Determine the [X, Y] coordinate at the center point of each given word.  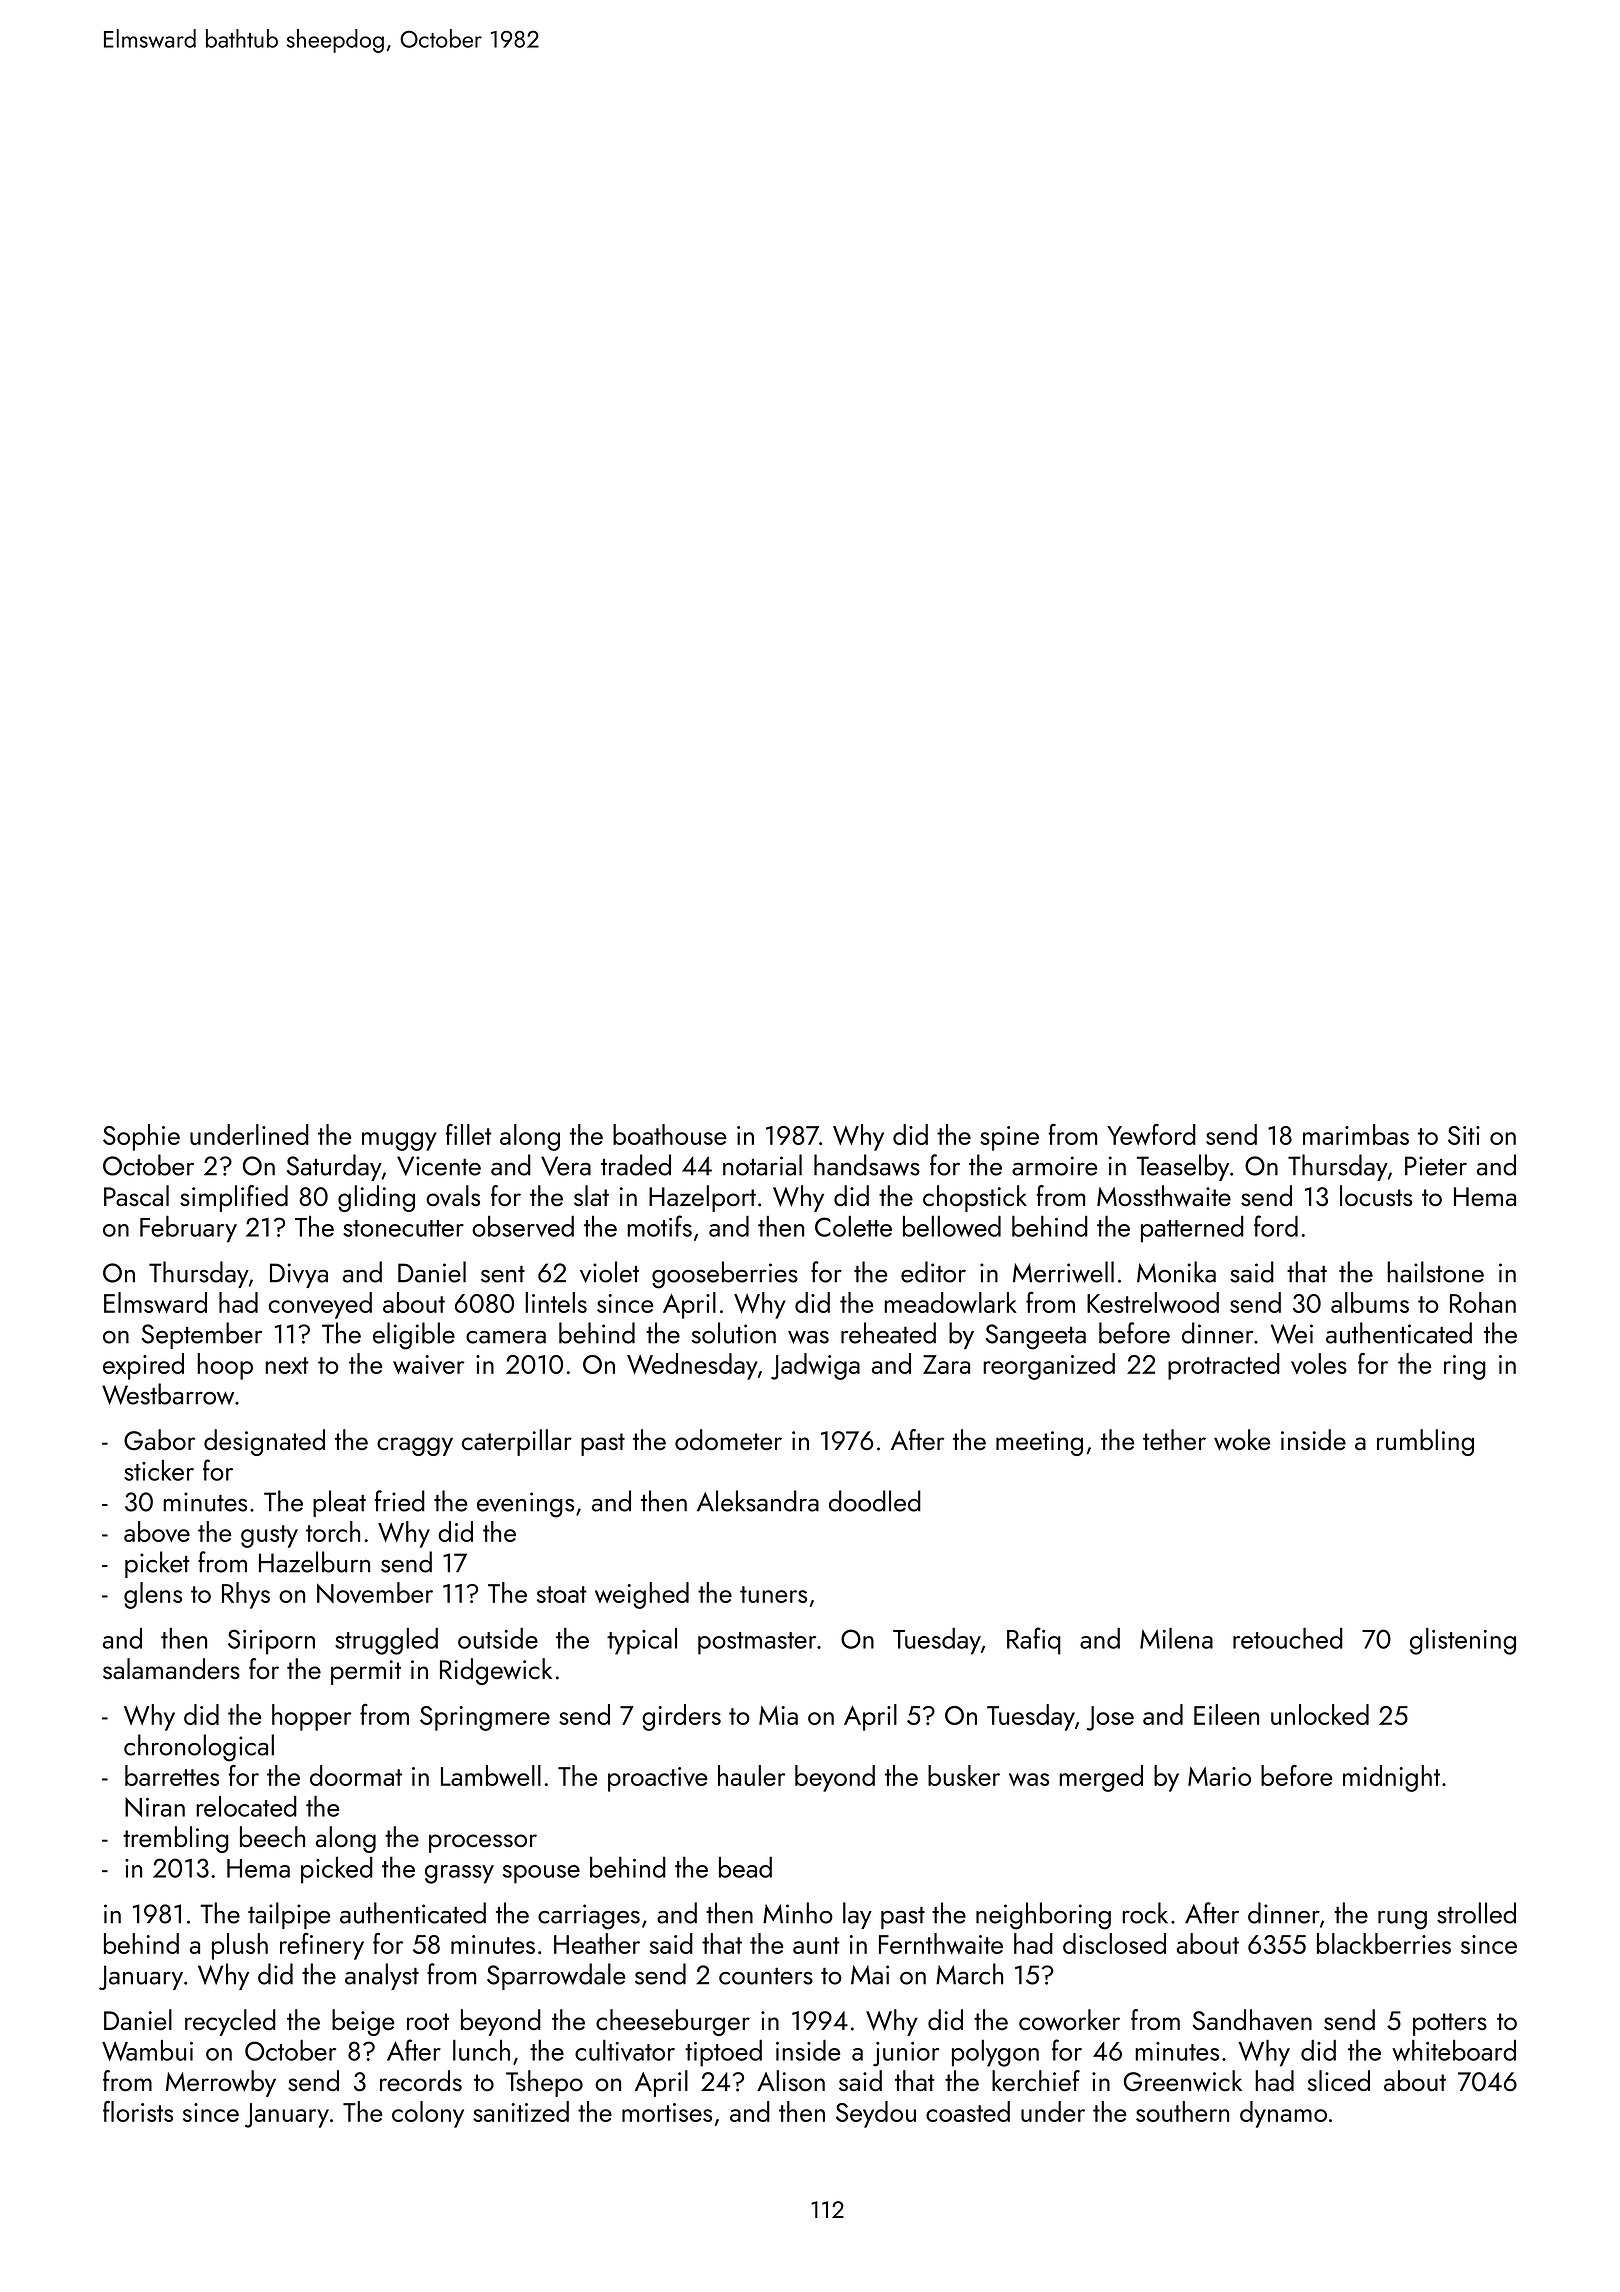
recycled [230, 2022]
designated [264, 1442]
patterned [1192, 1229]
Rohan [1483, 1302]
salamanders [171, 1668]
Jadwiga [815, 1366]
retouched [1288, 1638]
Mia [778, 1715]
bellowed [952, 1226]
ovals [453, 1196]
